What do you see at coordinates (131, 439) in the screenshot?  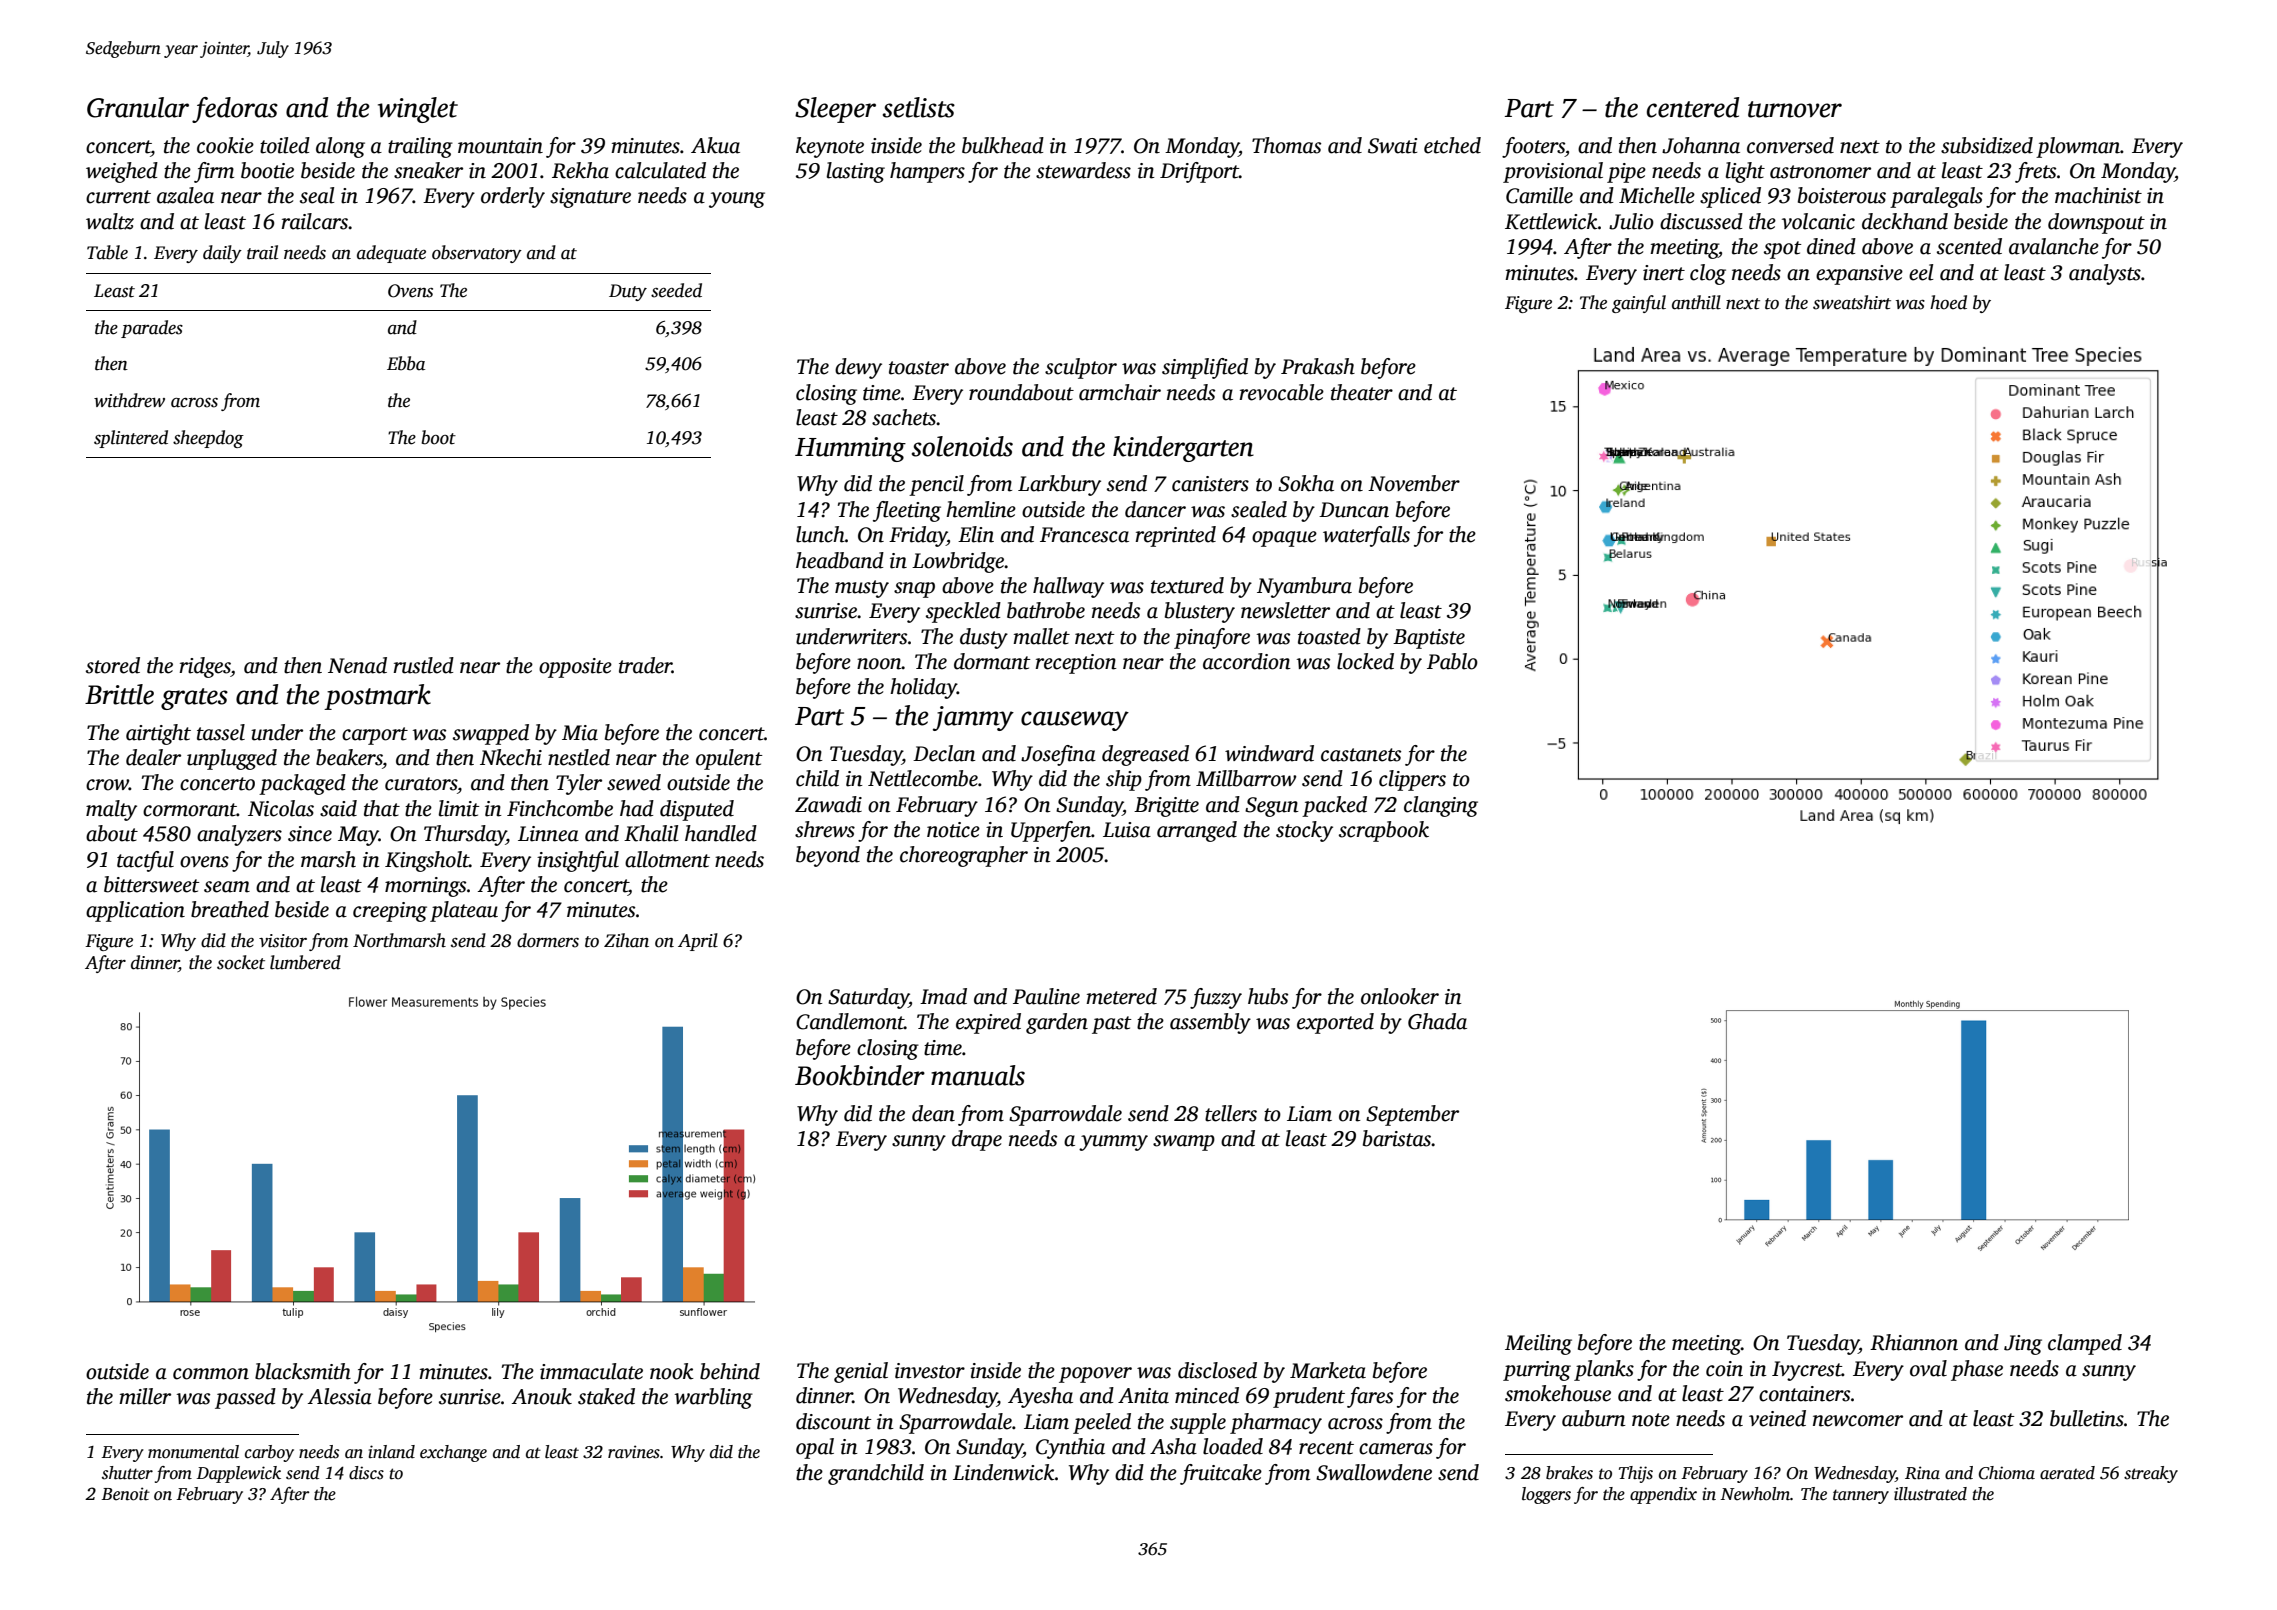 I see `splintered` at bounding box center [131, 439].
